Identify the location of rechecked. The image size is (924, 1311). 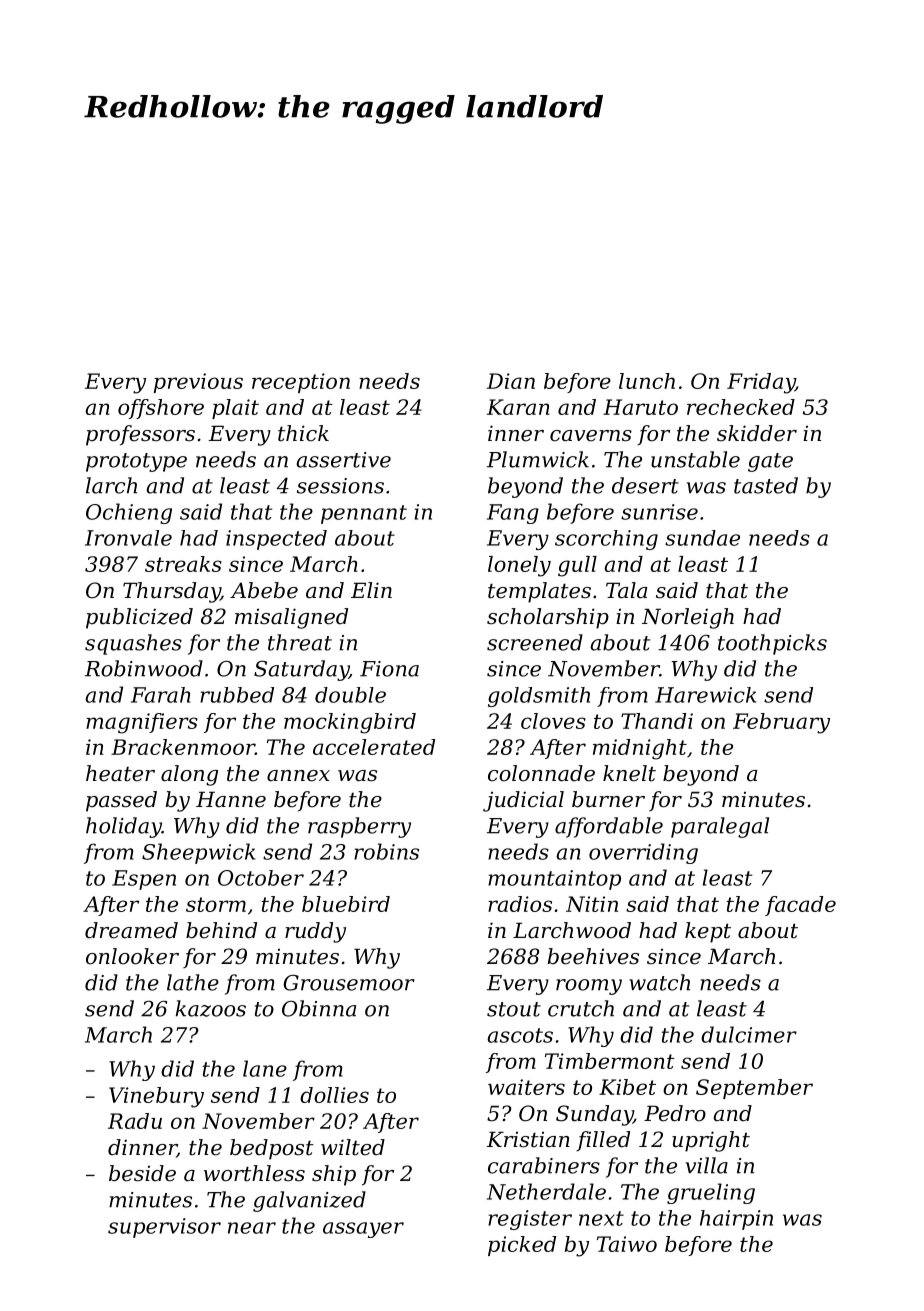
(741, 407).
